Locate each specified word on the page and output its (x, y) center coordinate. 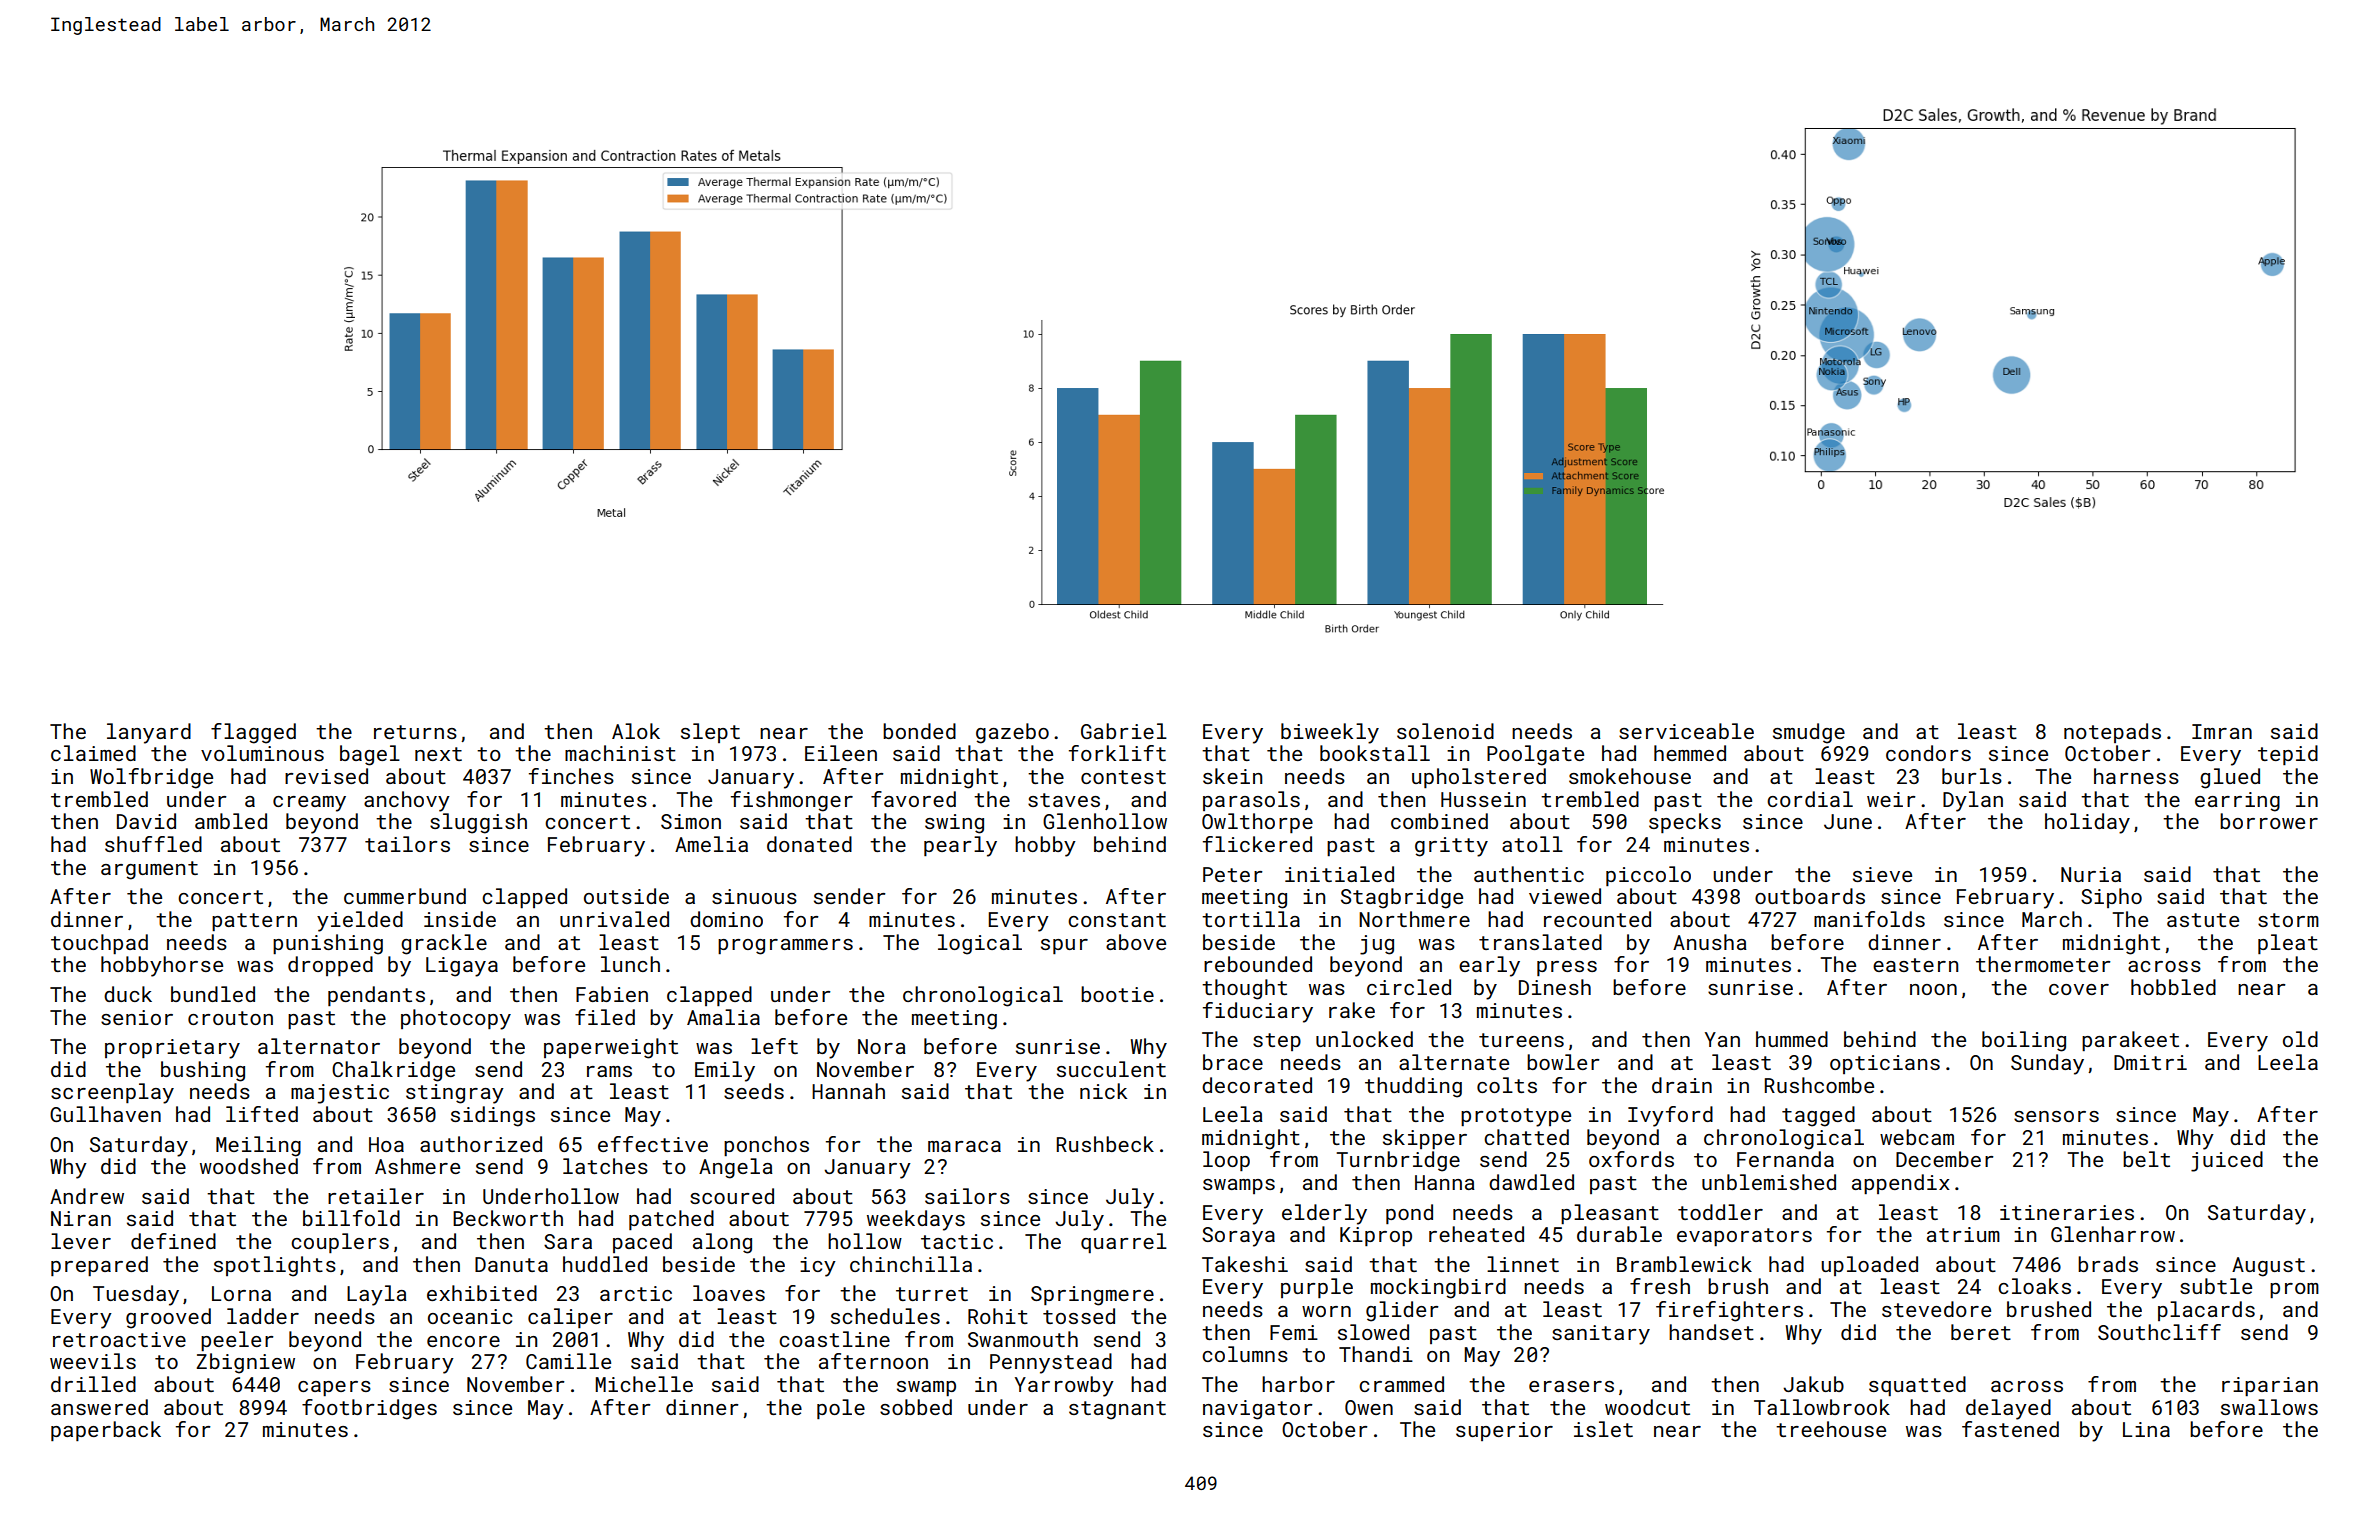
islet (1603, 1429)
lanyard (149, 733)
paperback (106, 1431)
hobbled (2173, 987)
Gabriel (1124, 731)
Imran (2222, 731)
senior (137, 1017)
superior (1504, 1431)
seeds (754, 1091)
